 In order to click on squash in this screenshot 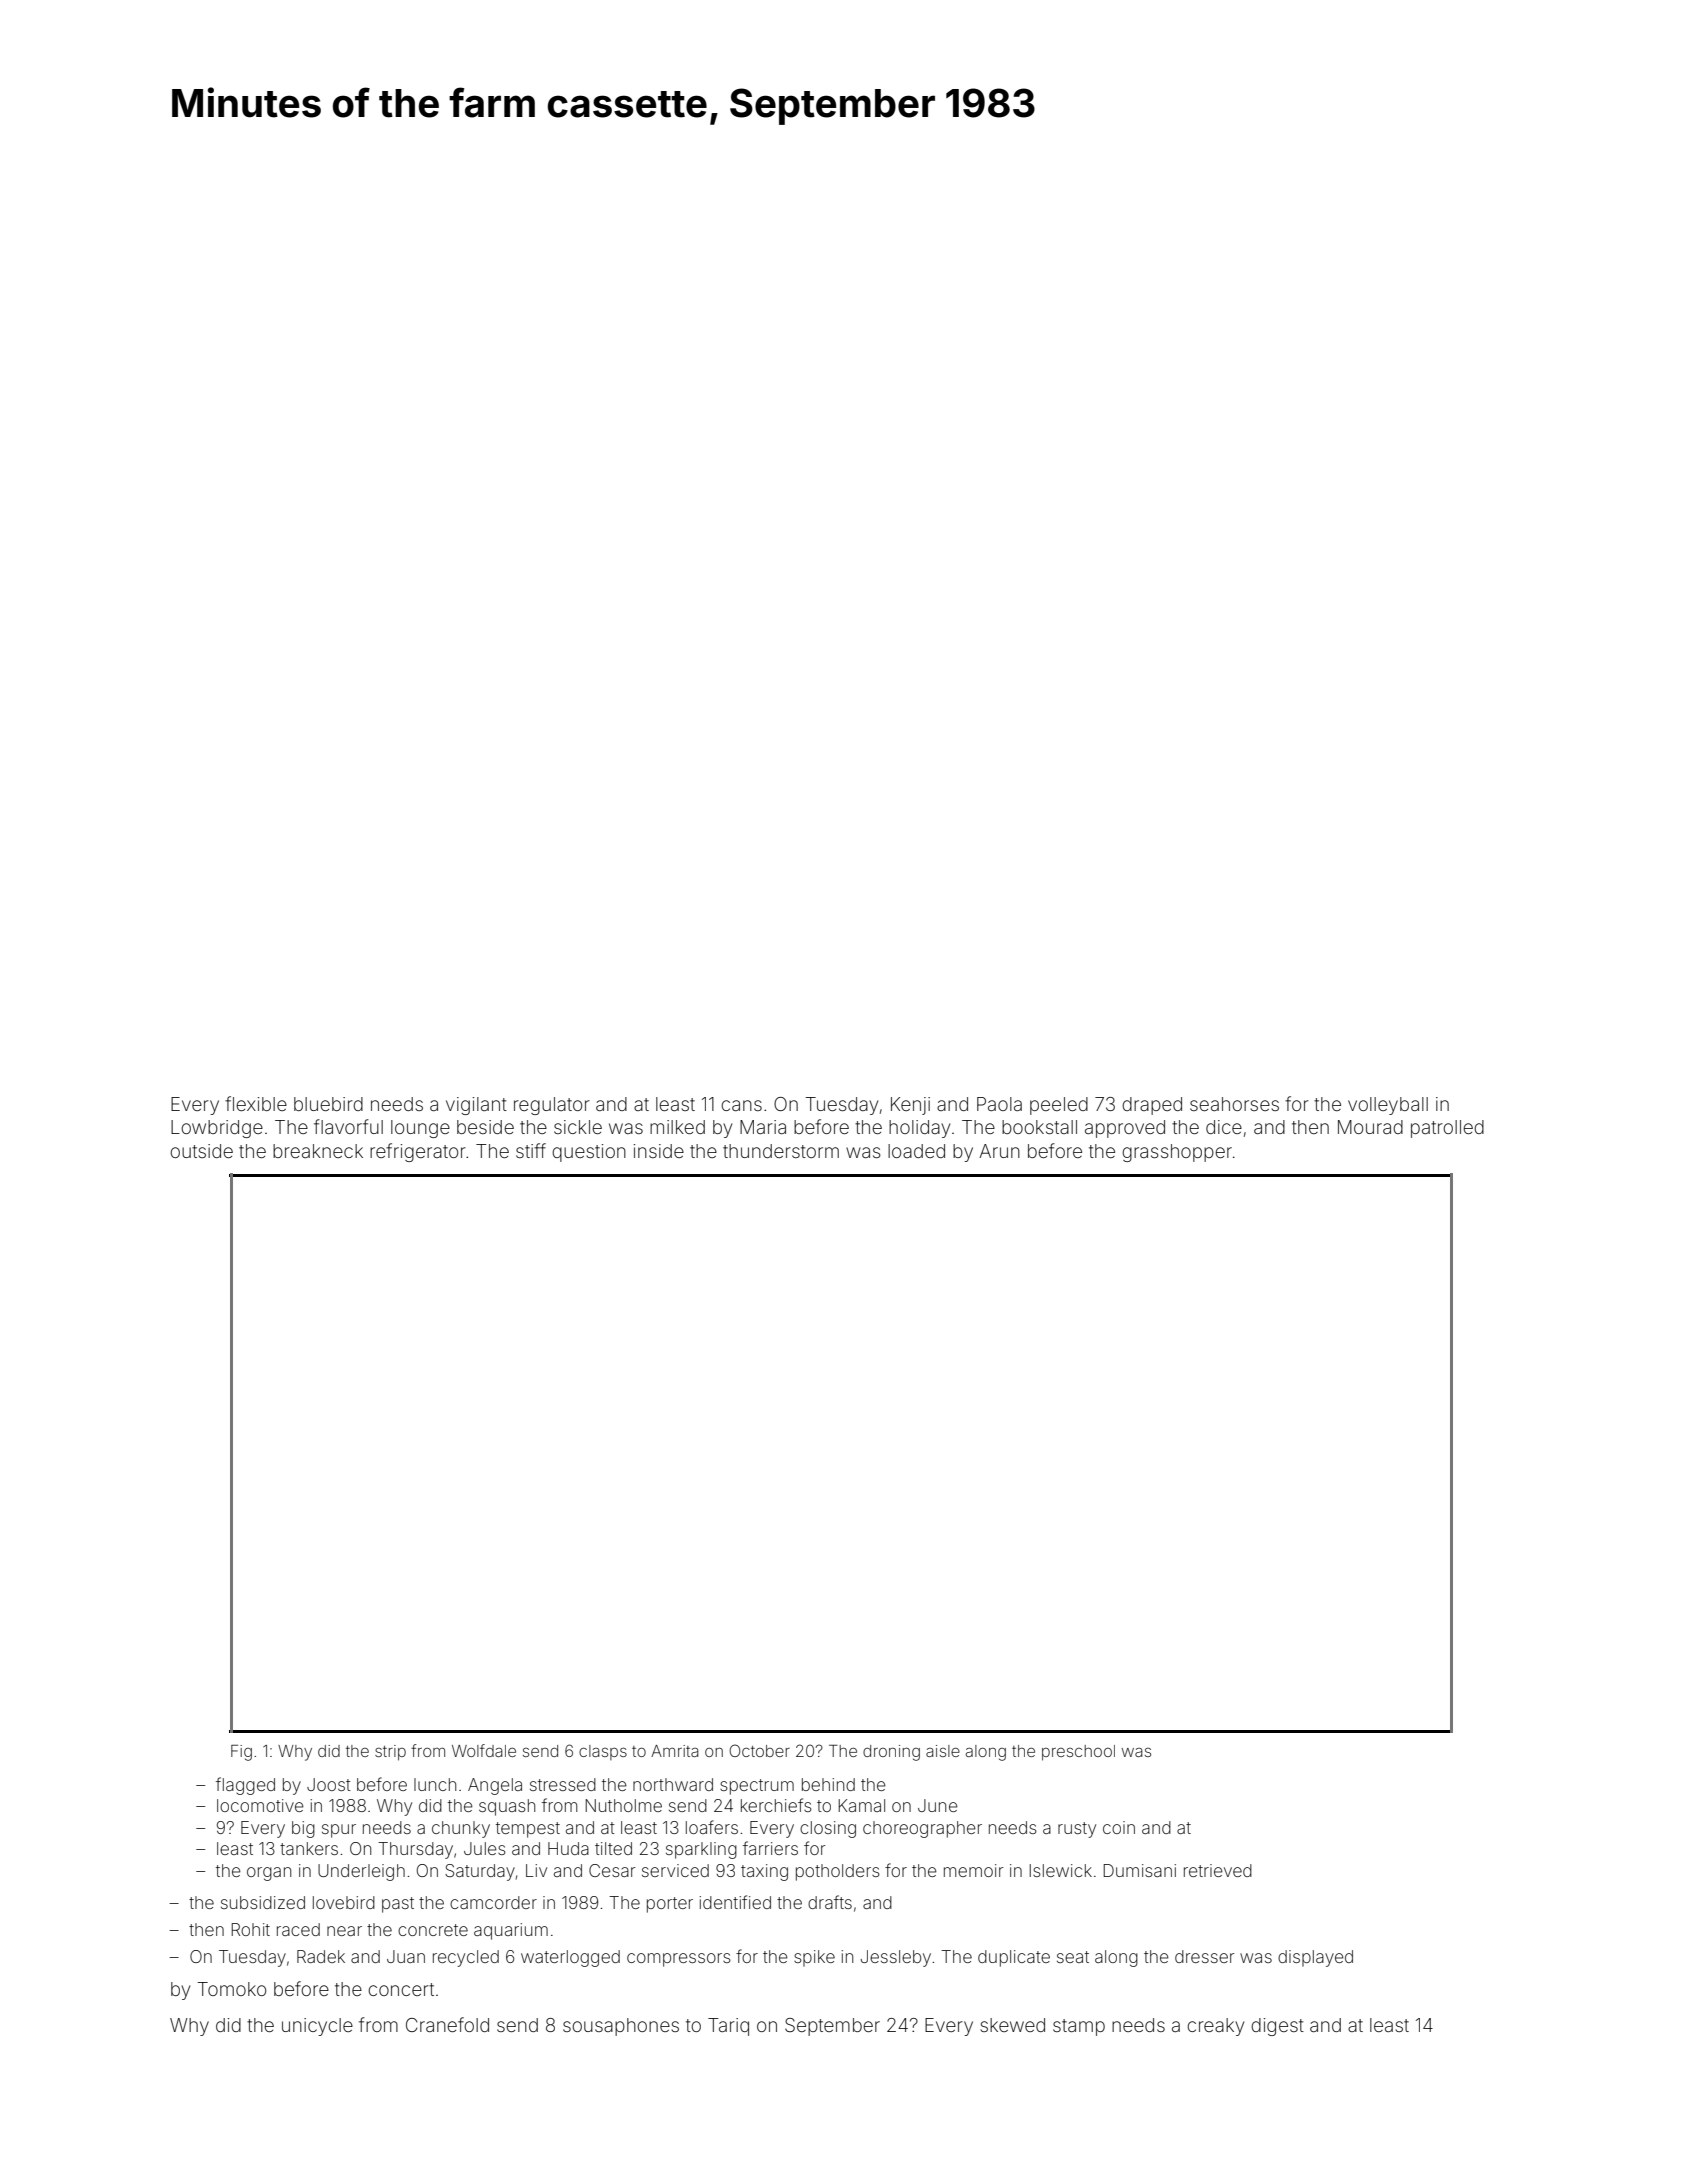, I will do `click(507, 1807)`.
